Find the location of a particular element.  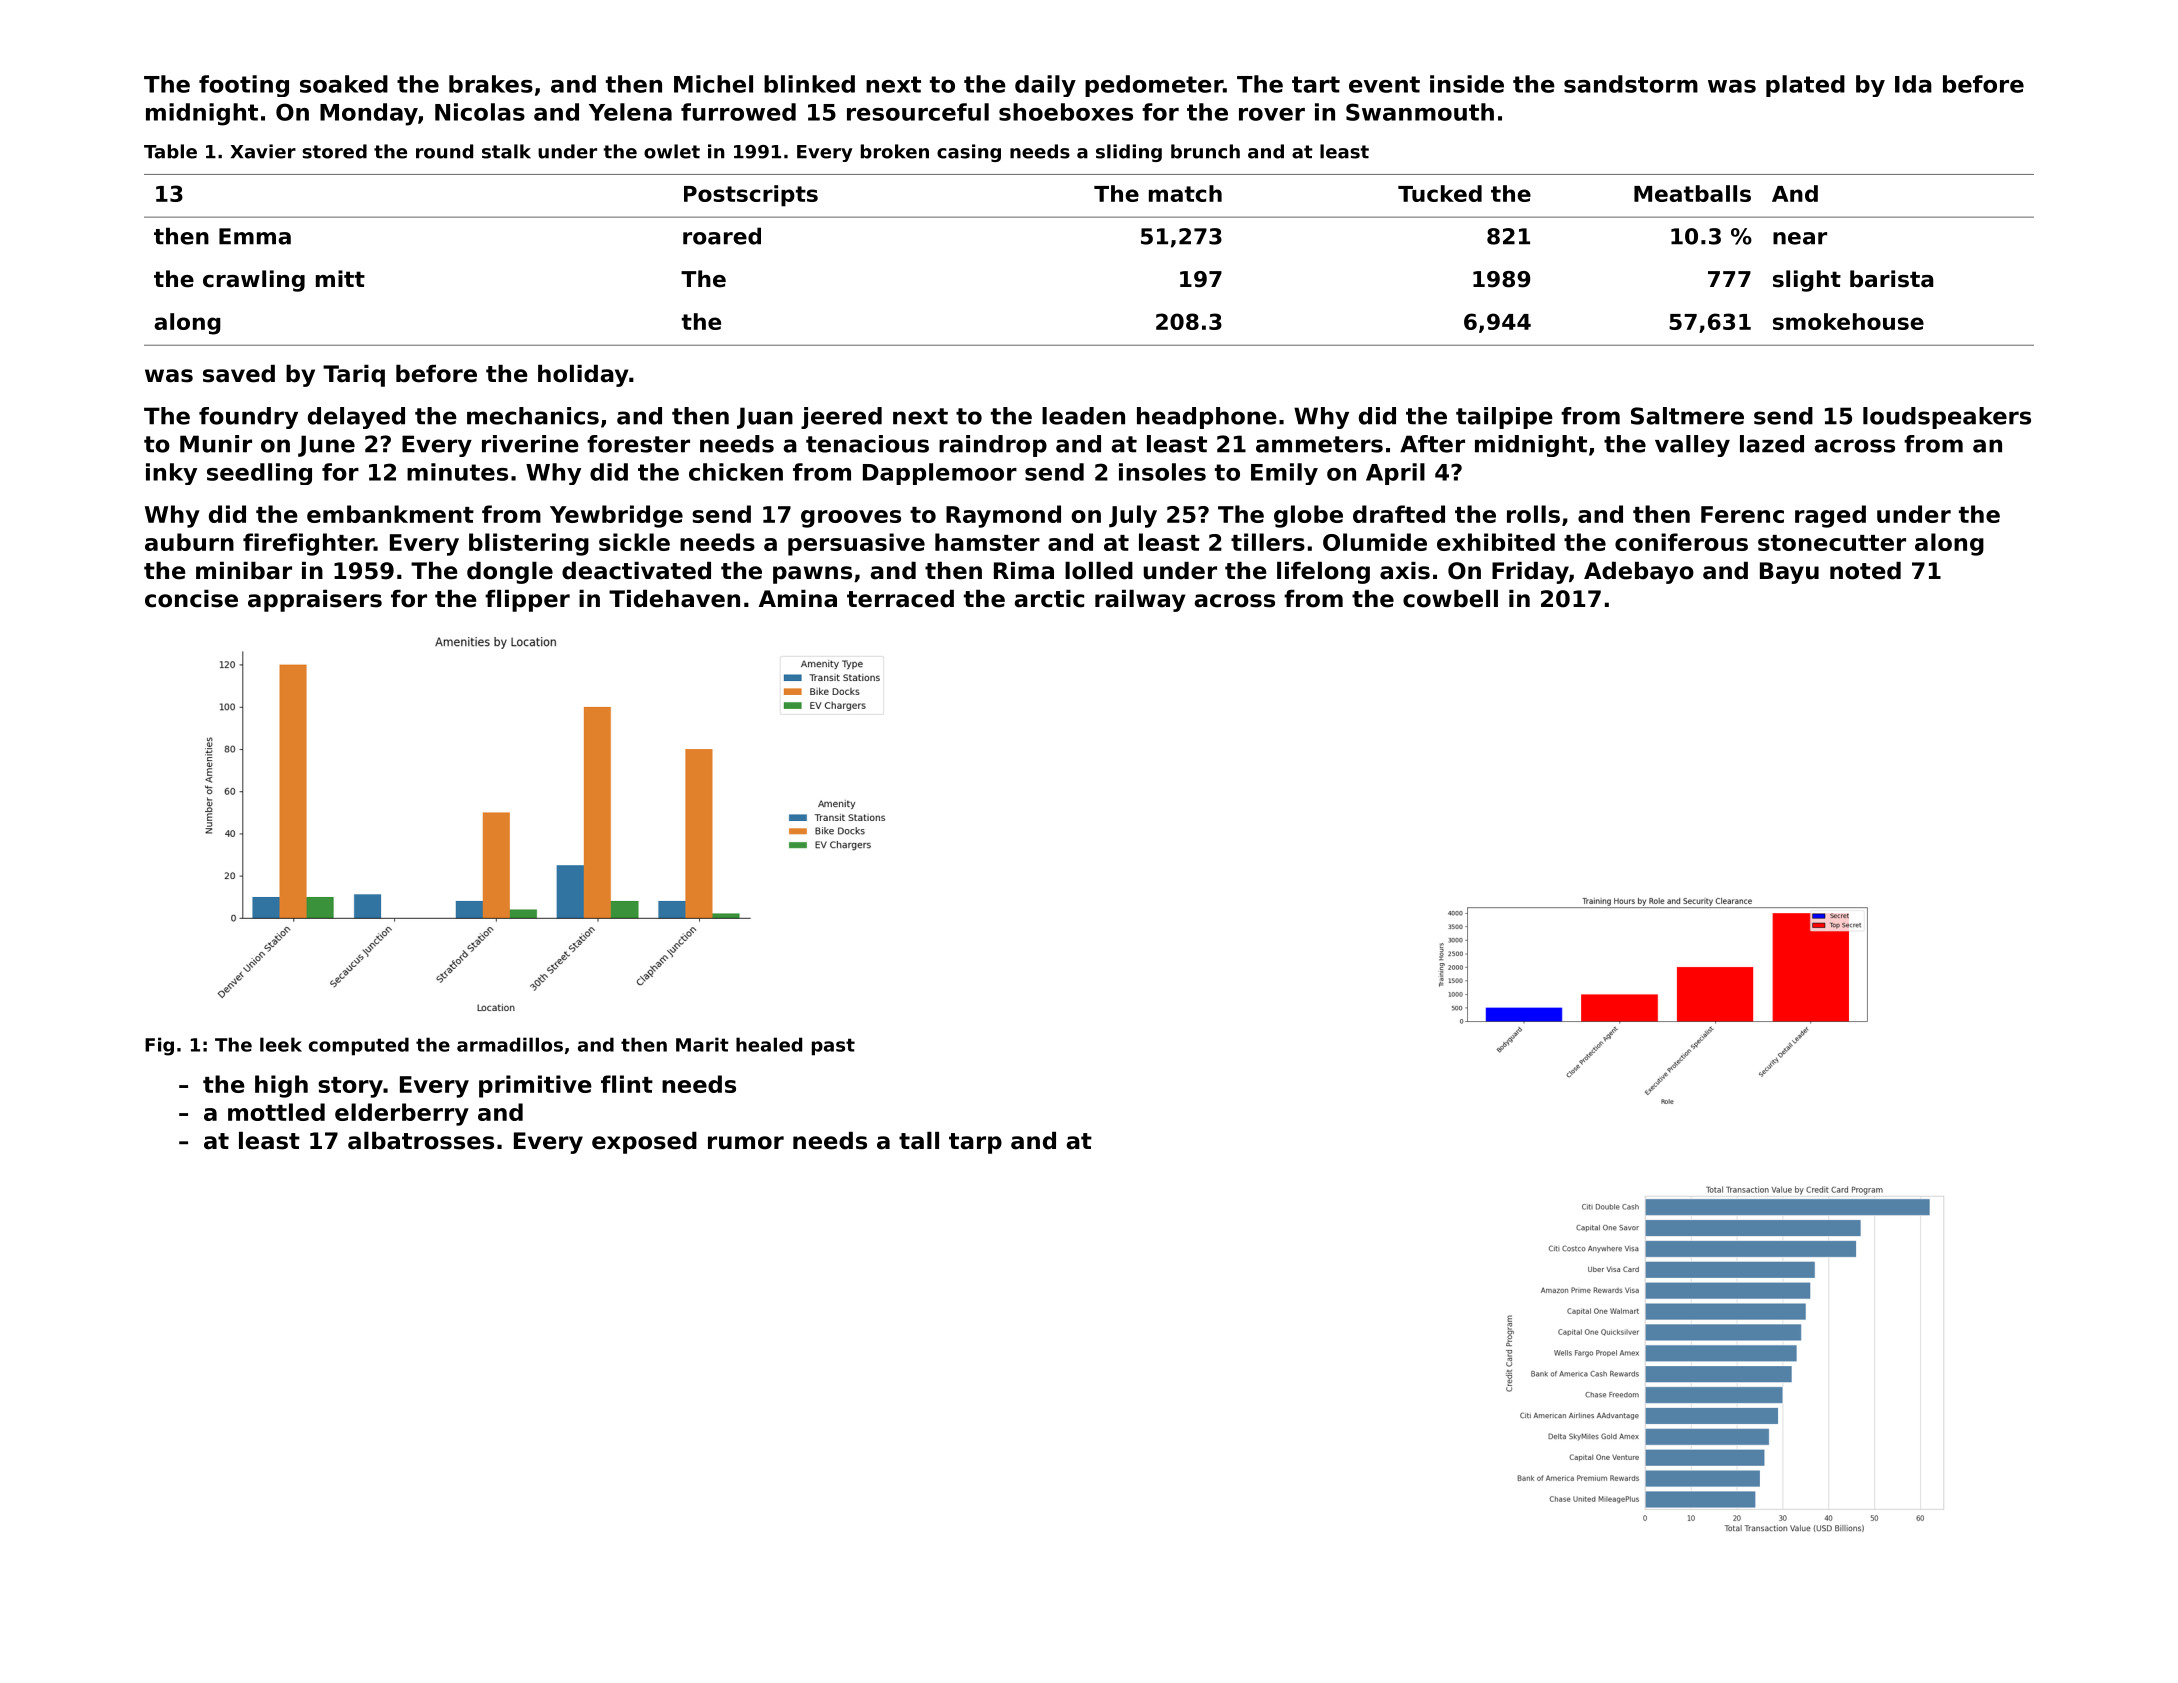

past is located at coordinates (833, 1047).
